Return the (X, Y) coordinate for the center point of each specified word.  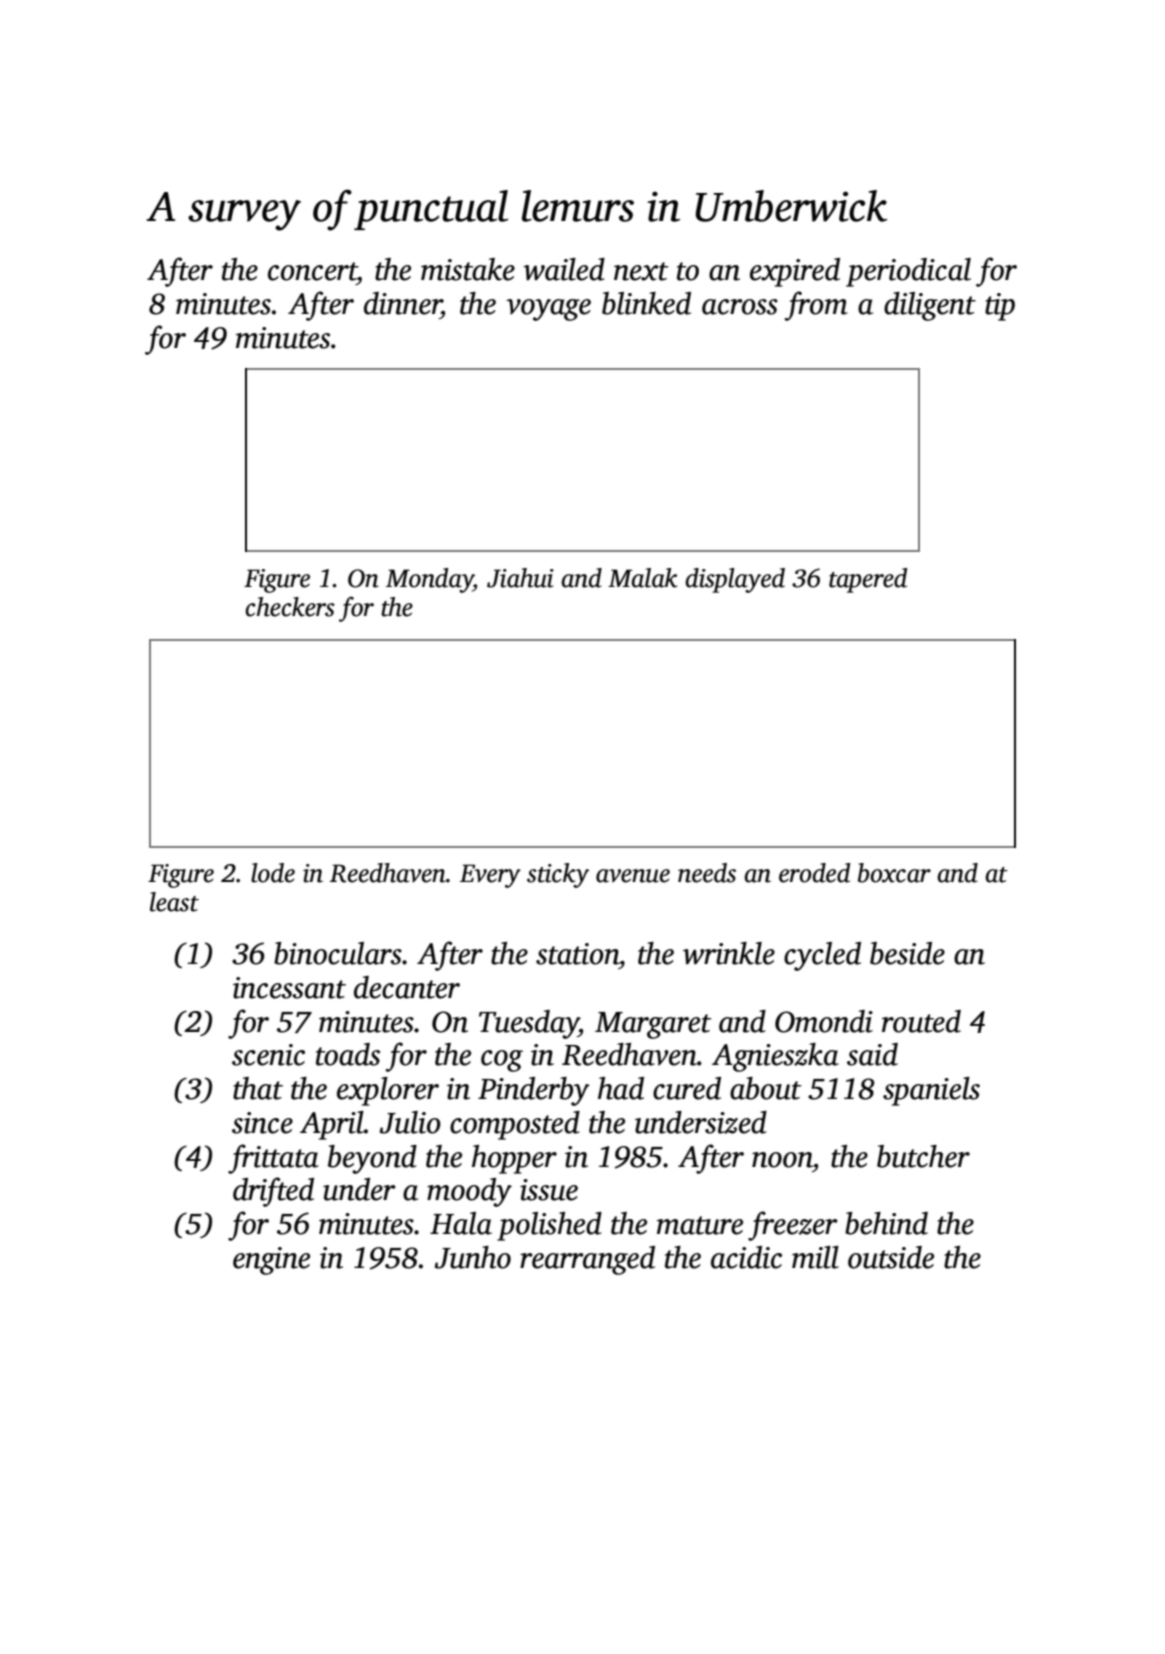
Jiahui (520, 578)
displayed (735, 580)
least (174, 902)
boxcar (894, 873)
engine (271, 1261)
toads (348, 1054)
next (641, 271)
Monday (429, 580)
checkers (290, 607)
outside (891, 1257)
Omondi (824, 1021)
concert (312, 271)
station (577, 954)
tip (1000, 307)
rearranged (587, 1260)
